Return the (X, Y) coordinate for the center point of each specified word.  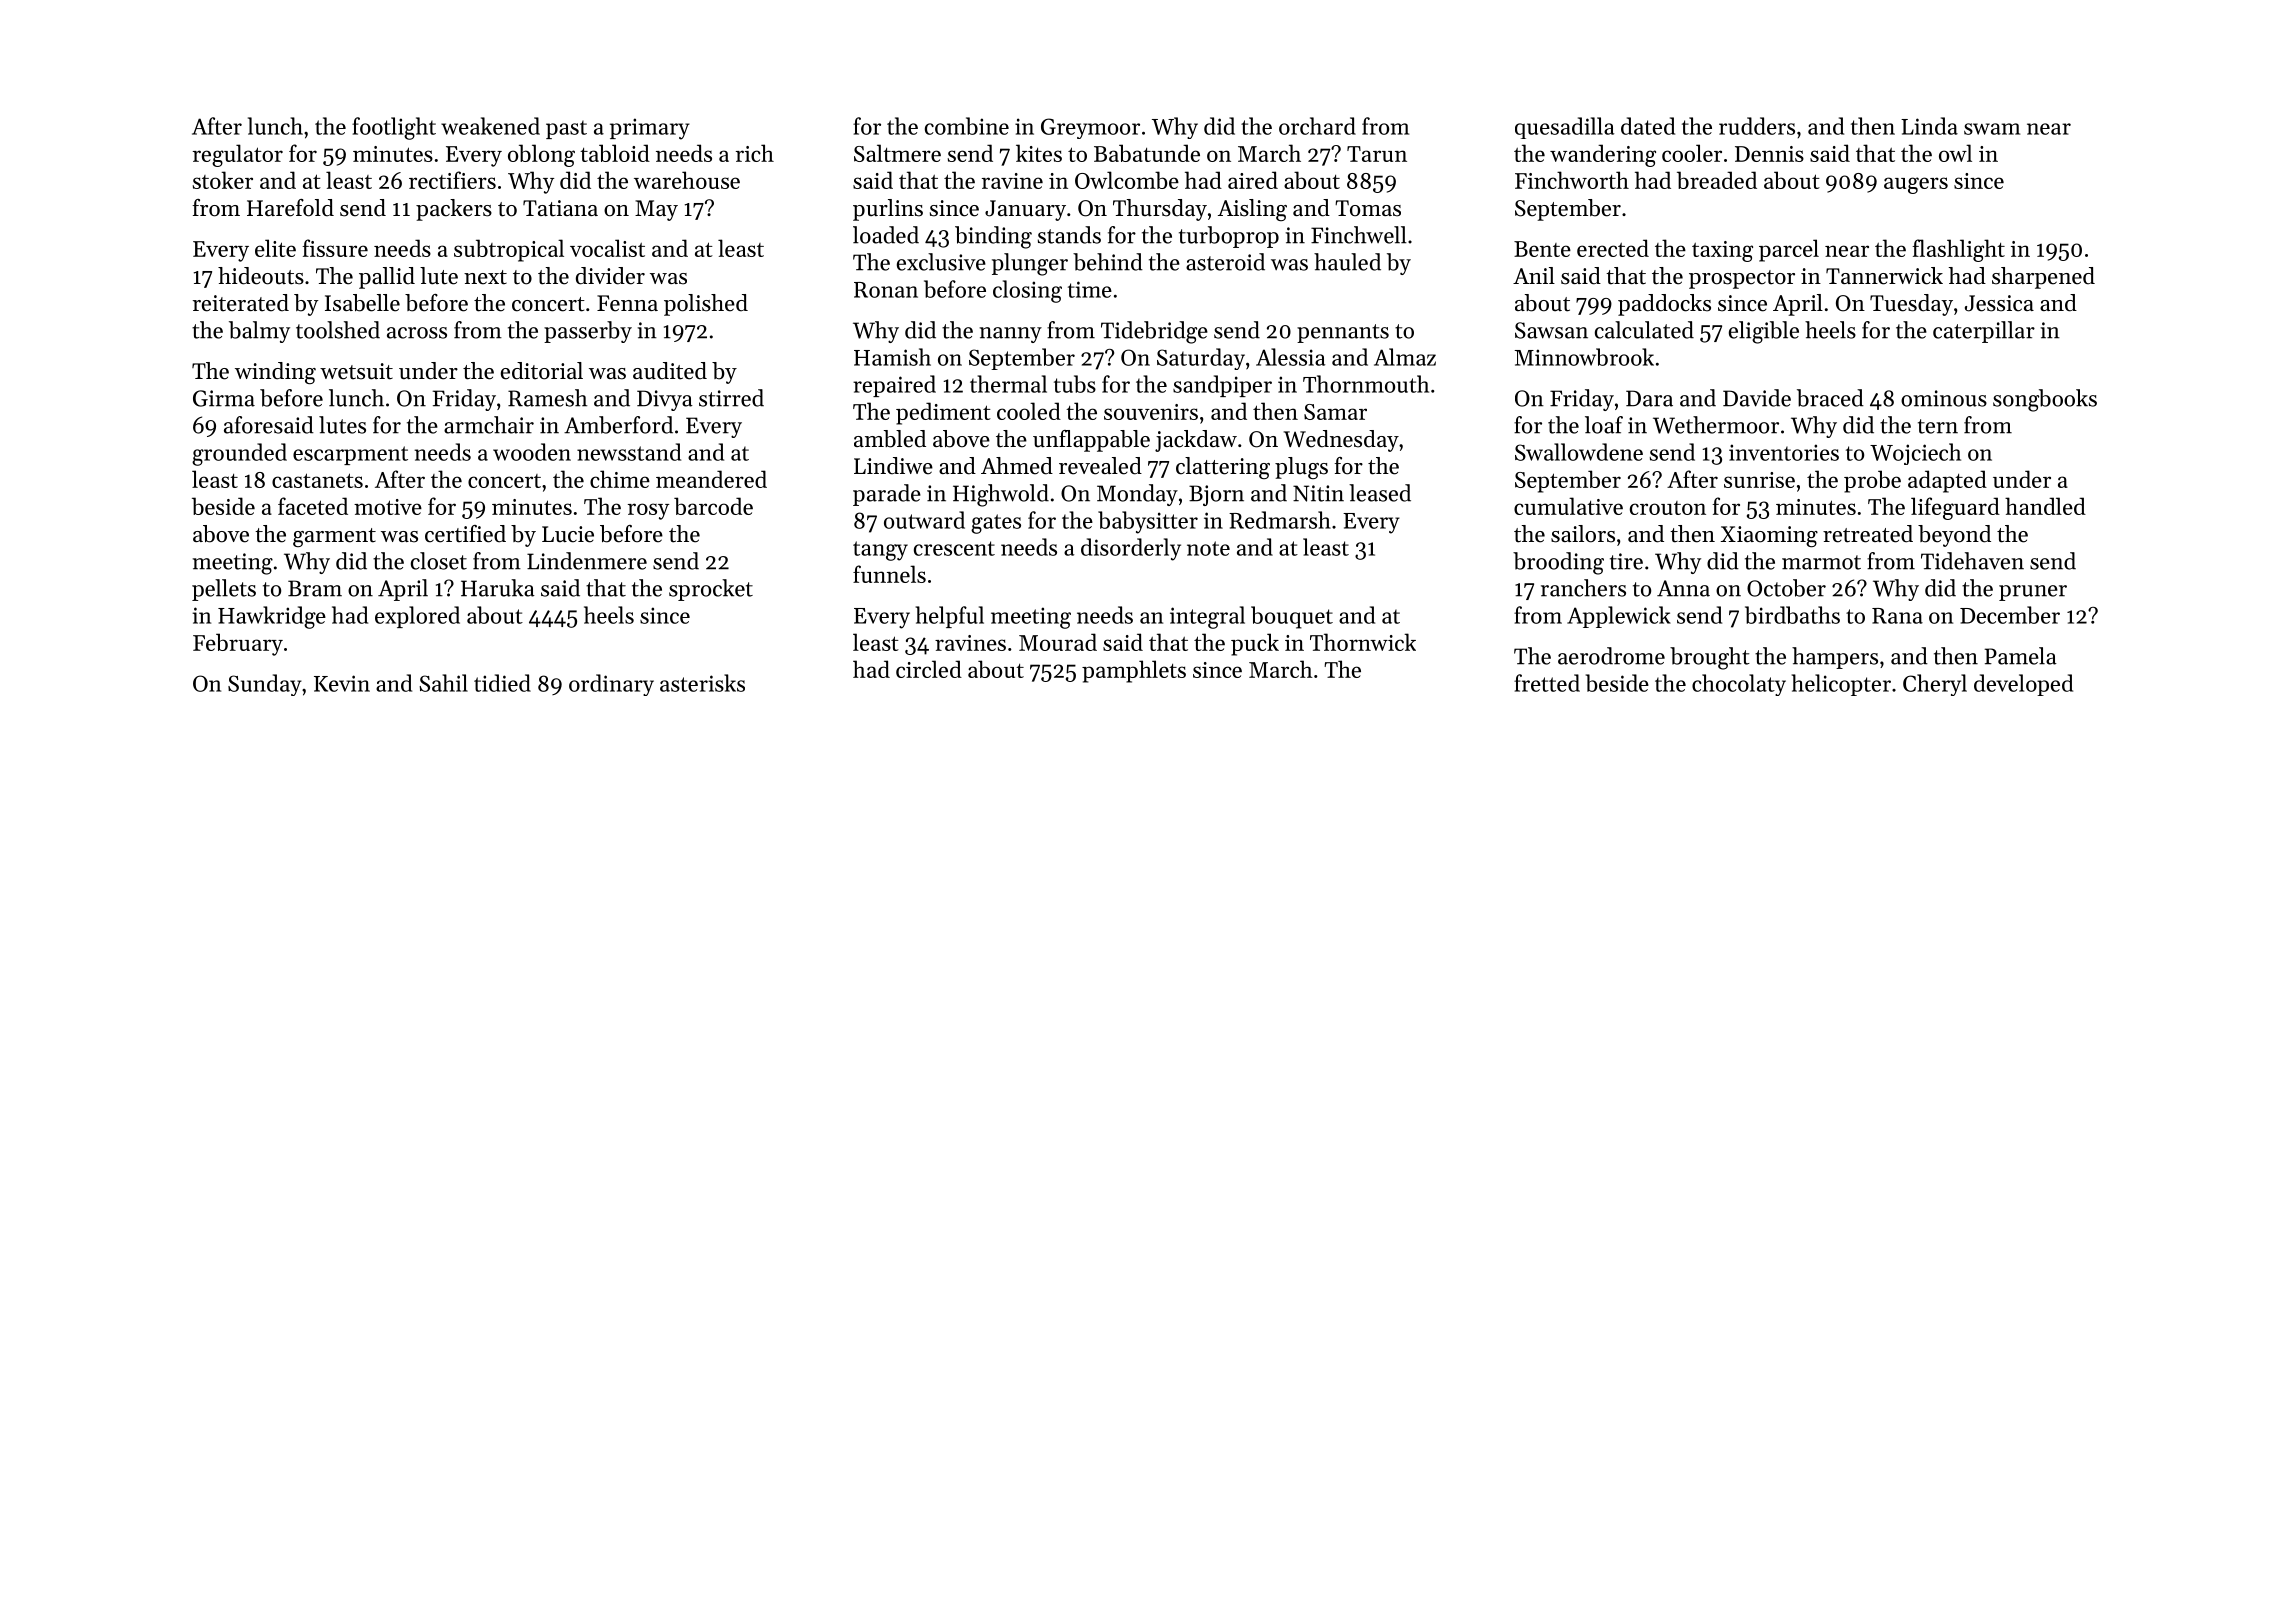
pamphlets (1134, 671)
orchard (1317, 126)
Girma (224, 398)
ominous (1944, 398)
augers (1916, 185)
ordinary (611, 685)
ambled (890, 439)
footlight (394, 128)
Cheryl (1935, 685)
